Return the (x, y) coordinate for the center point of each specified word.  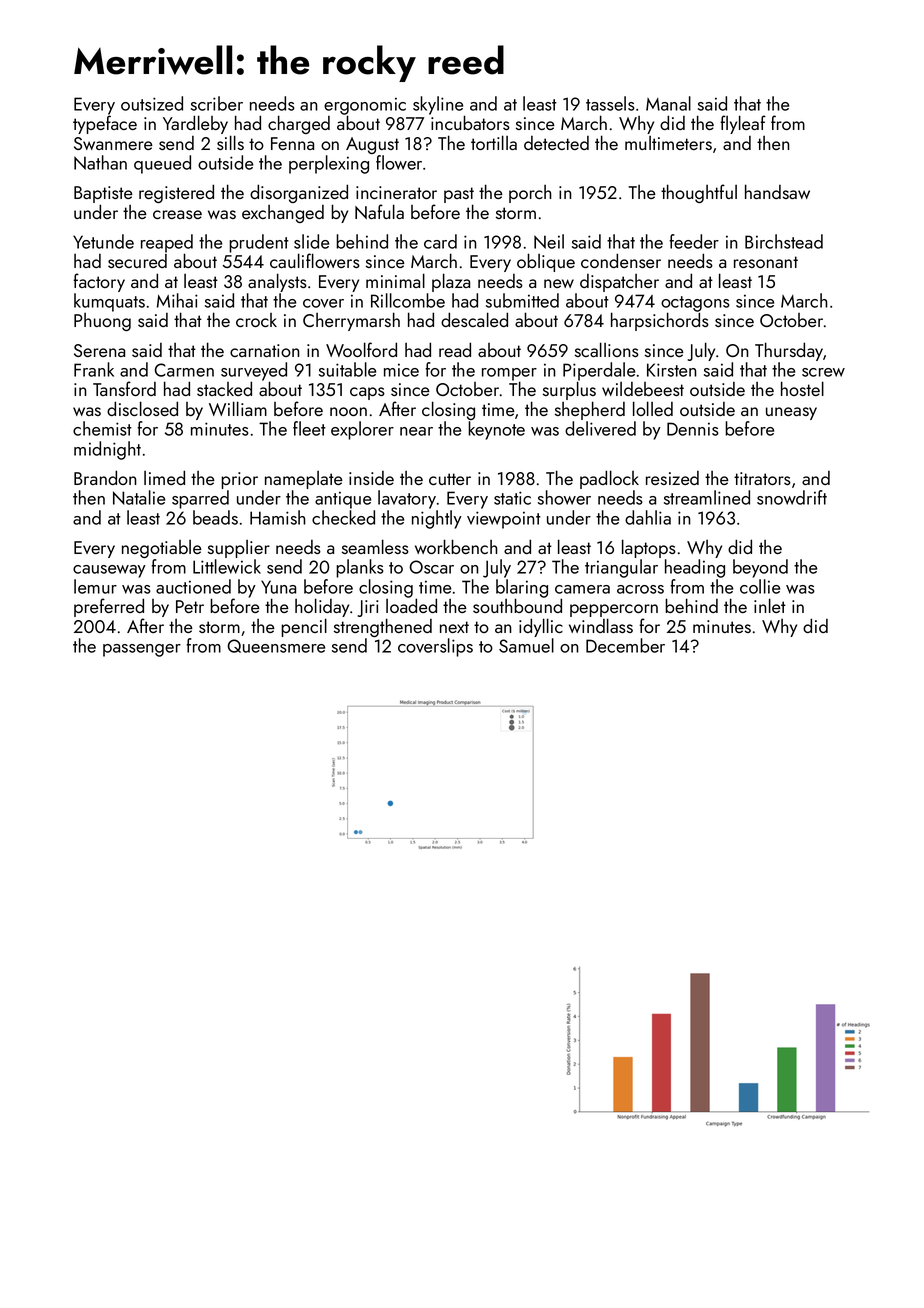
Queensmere (276, 646)
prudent (259, 243)
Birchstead (784, 241)
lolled (653, 408)
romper (509, 374)
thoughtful (699, 193)
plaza (451, 282)
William (238, 408)
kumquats (109, 302)
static (512, 498)
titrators (762, 478)
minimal (395, 280)
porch (530, 194)
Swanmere (113, 143)
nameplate (304, 480)
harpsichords (660, 322)
